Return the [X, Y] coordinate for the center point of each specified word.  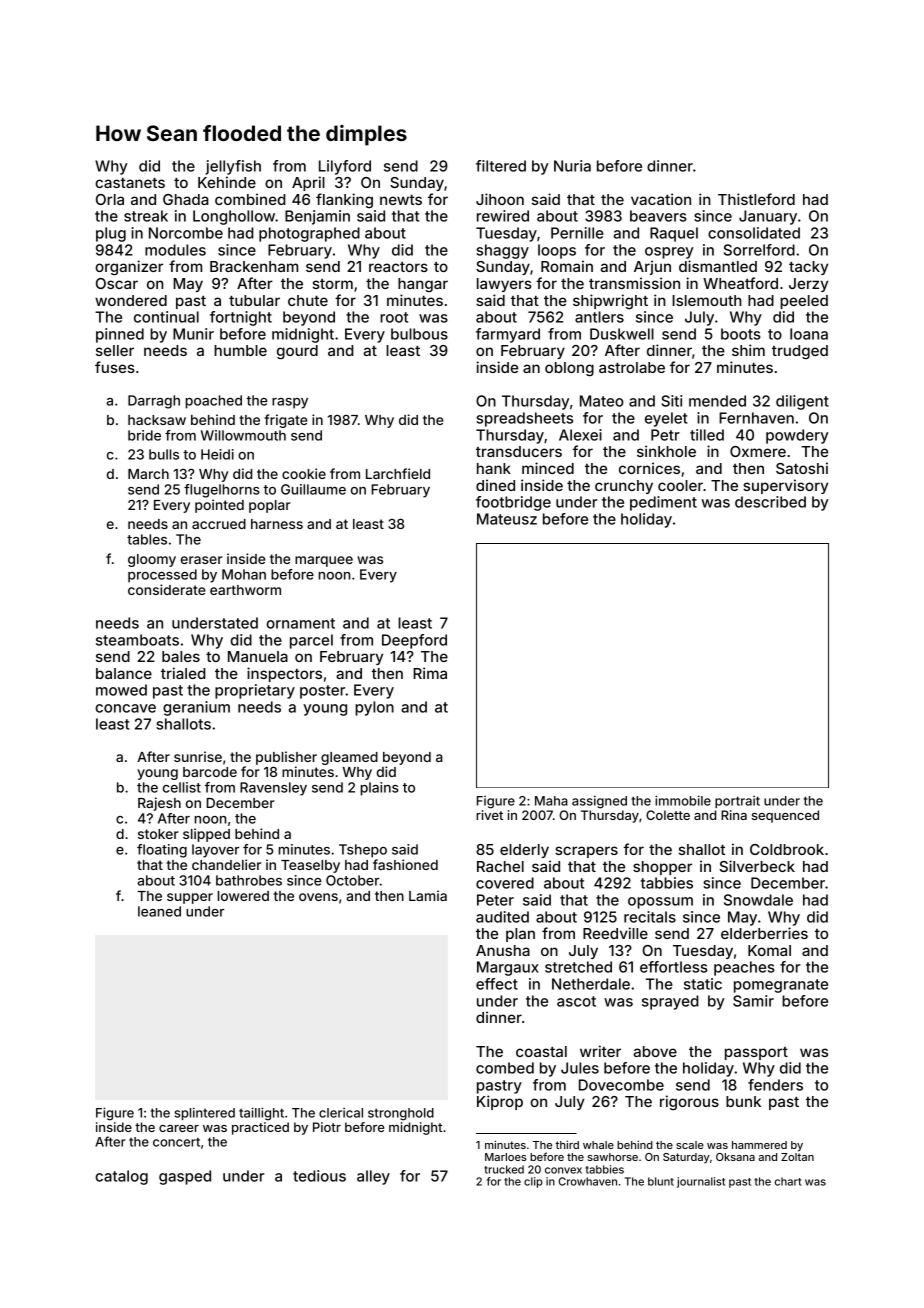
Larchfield [398, 473]
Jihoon [500, 199]
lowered [243, 896]
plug [111, 234]
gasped [185, 1177]
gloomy [152, 560]
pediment [663, 503]
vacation [661, 199]
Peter [495, 900]
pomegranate [781, 986]
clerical [341, 1113]
